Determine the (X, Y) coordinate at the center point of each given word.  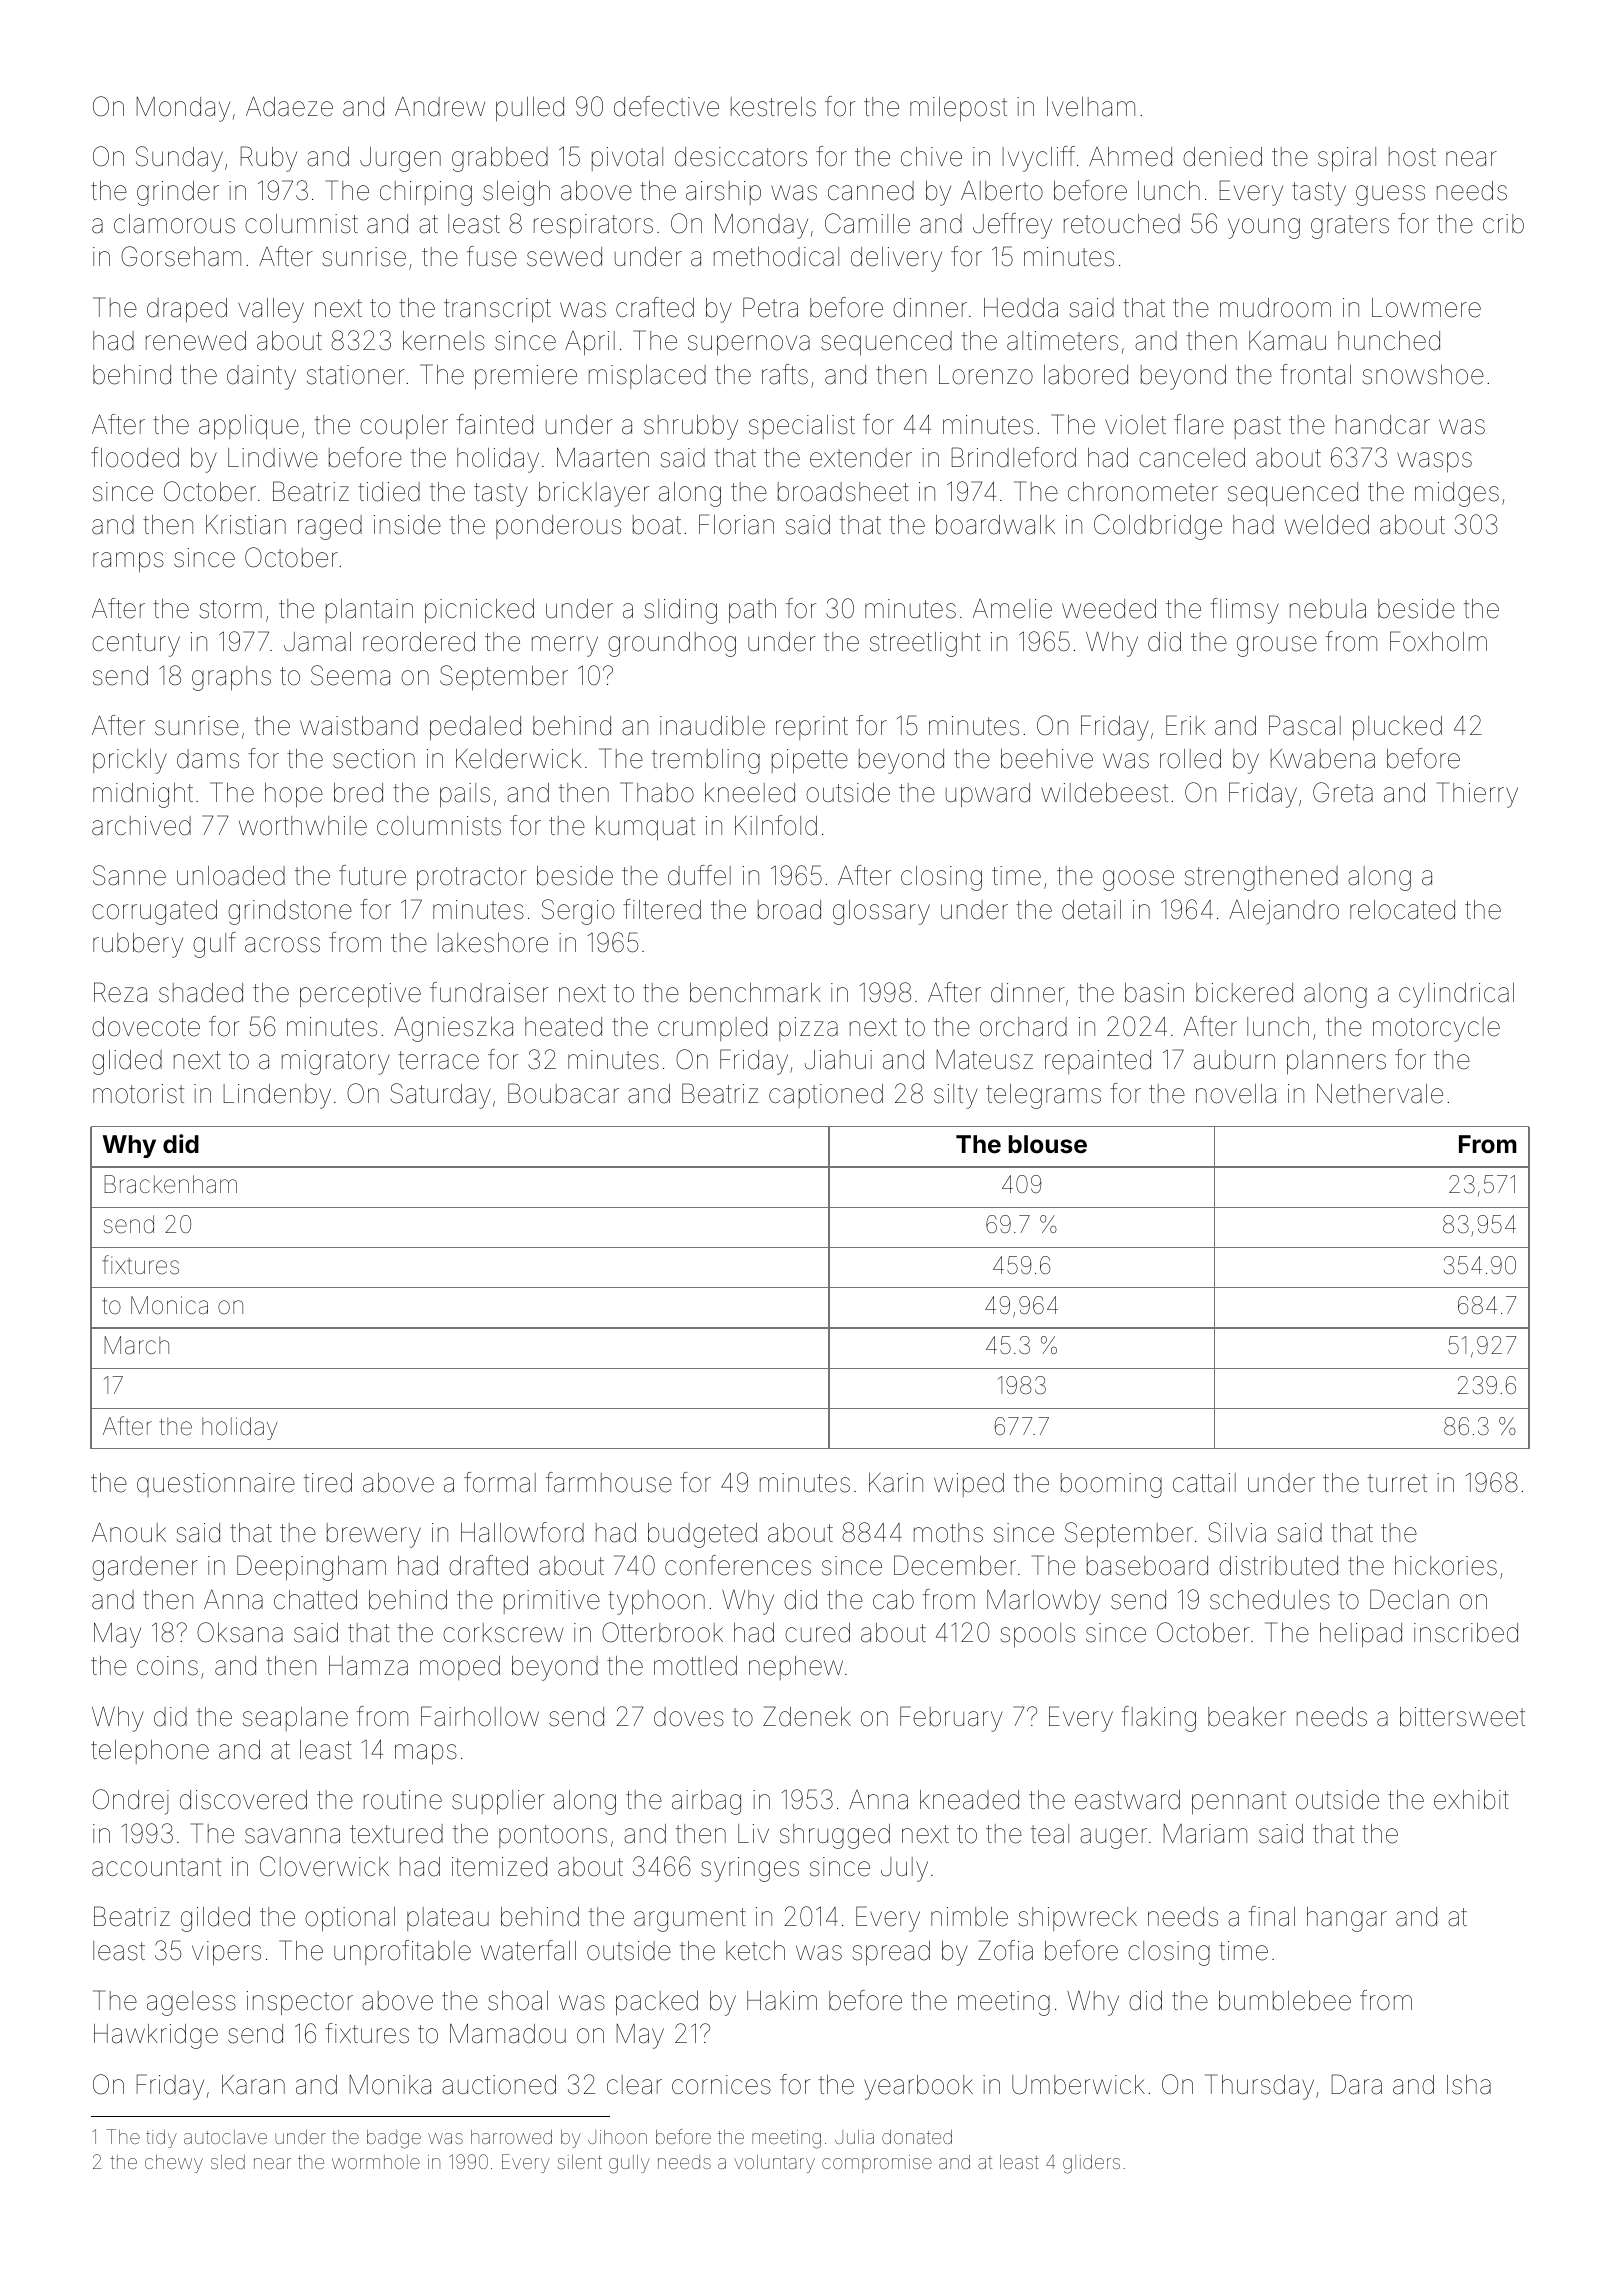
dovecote (146, 1027)
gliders (1091, 2164)
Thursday (1259, 2087)
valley (271, 310)
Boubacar (563, 1093)
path (752, 611)
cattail (1204, 1483)
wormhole (376, 2162)
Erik (1185, 725)
